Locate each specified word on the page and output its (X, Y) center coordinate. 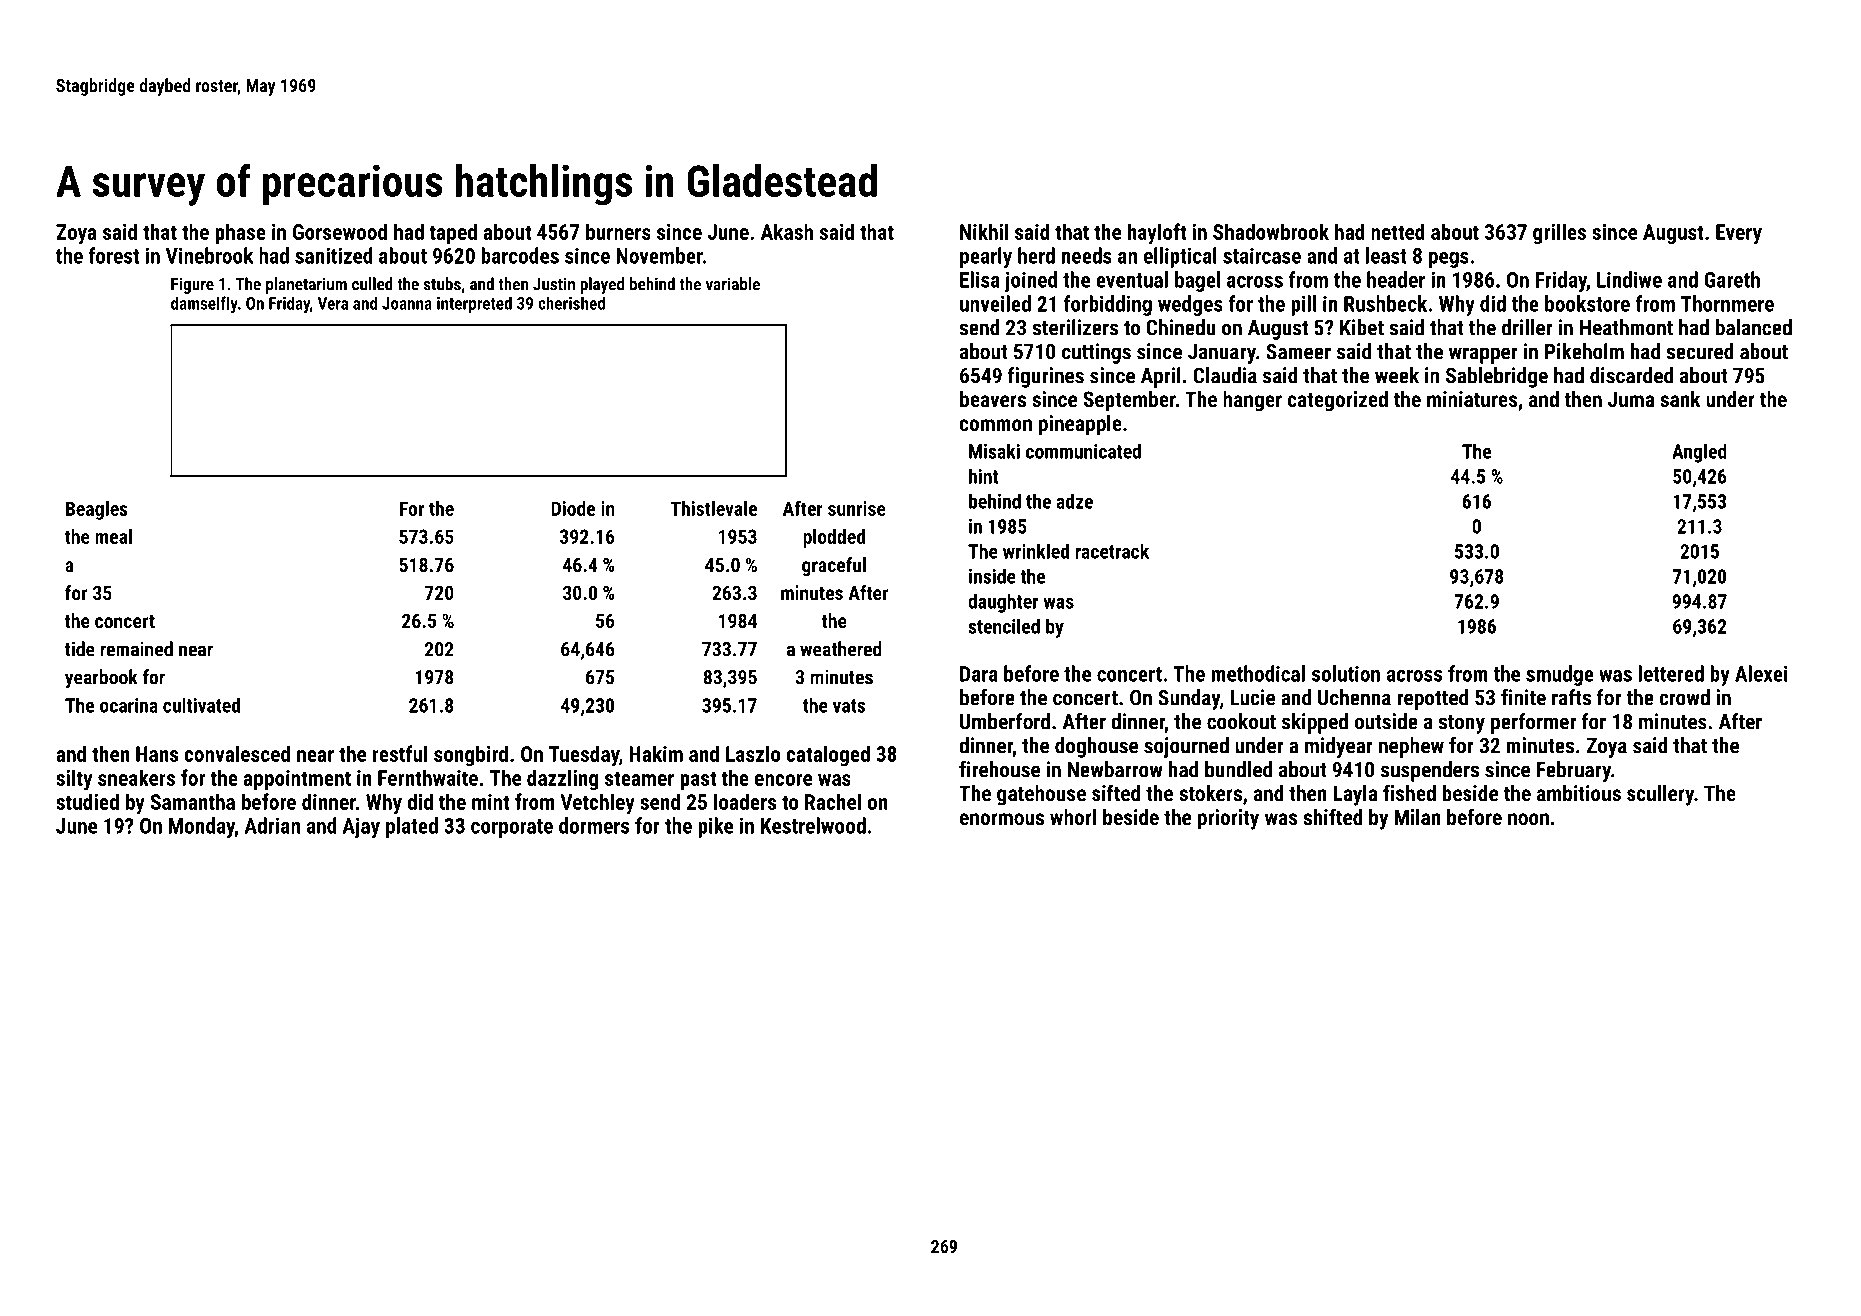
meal (113, 536)
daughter (1003, 603)
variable (733, 284)
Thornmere (1727, 303)
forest (113, 255)
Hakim (656, 753)
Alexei (1761, 673)
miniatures (1472, 399)
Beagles (97, 510)
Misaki (994, 451)
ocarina (129, 705)
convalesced (237, 753)
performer (1533, 723)
